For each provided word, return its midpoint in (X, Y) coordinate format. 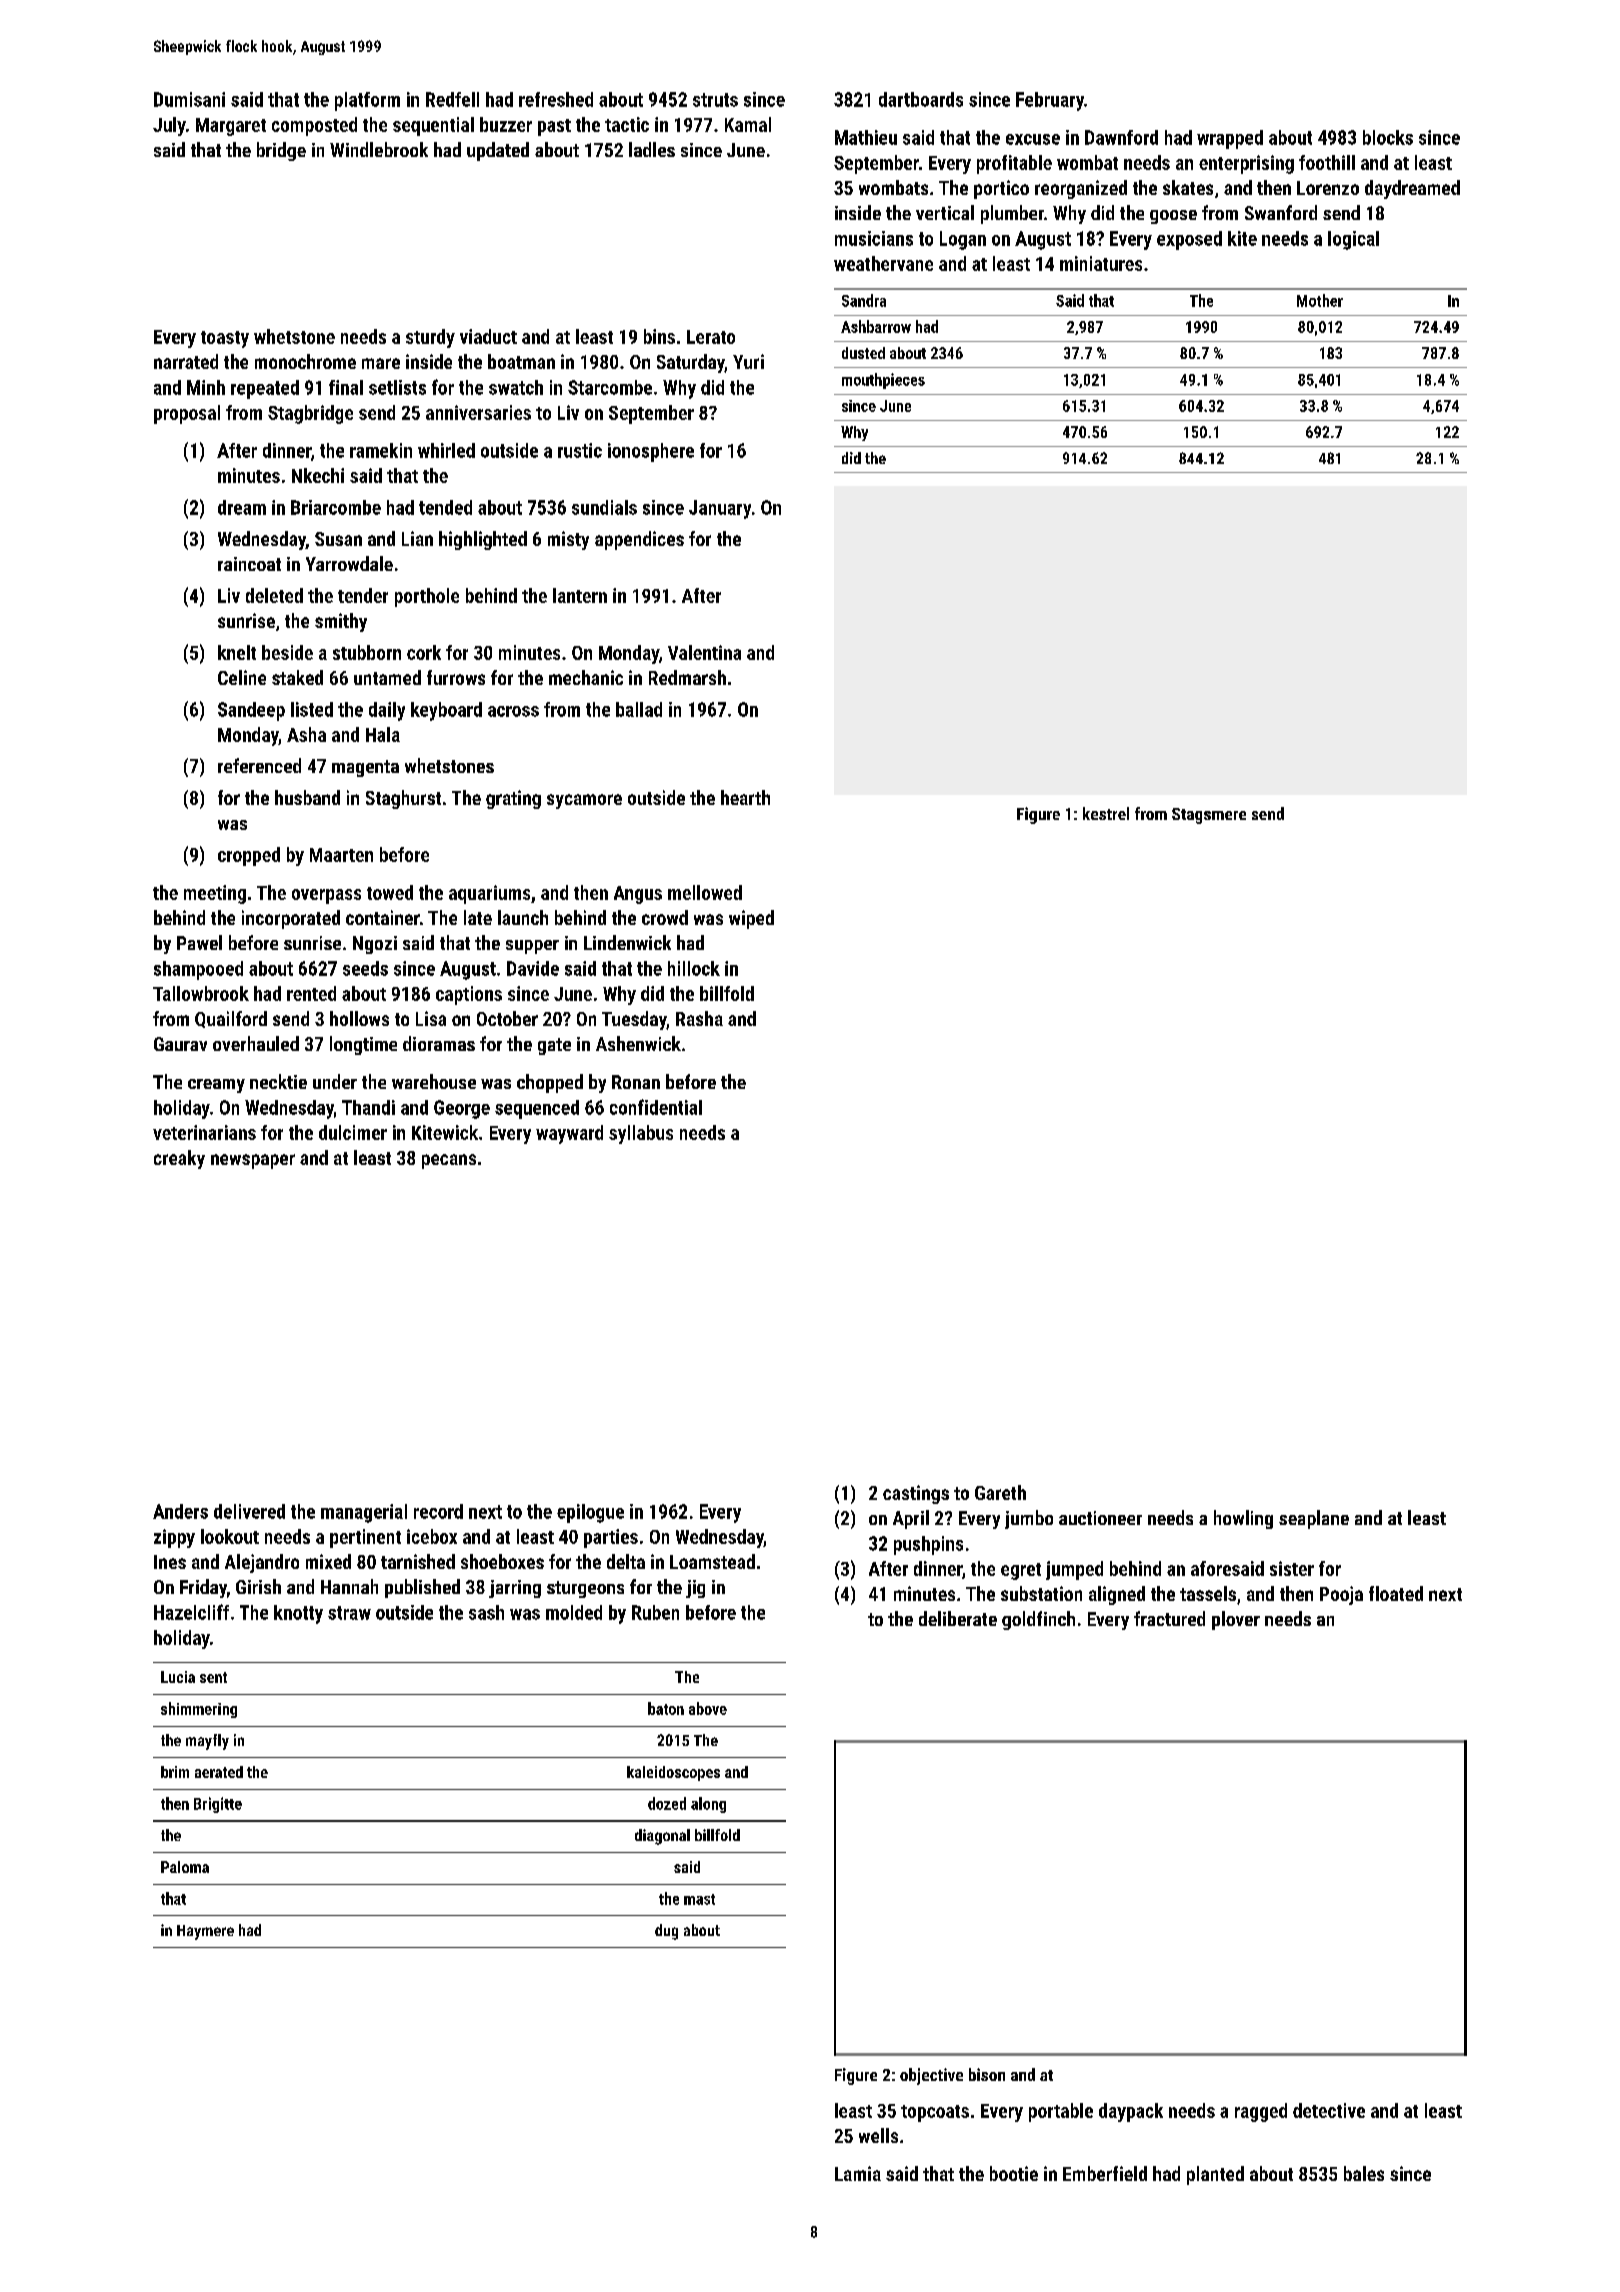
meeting (215, 894)
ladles (652, 149)
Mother (1320, 300)
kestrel (1106, 813)
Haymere (205, 1932)
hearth (745, 797)
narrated (186, 361)
